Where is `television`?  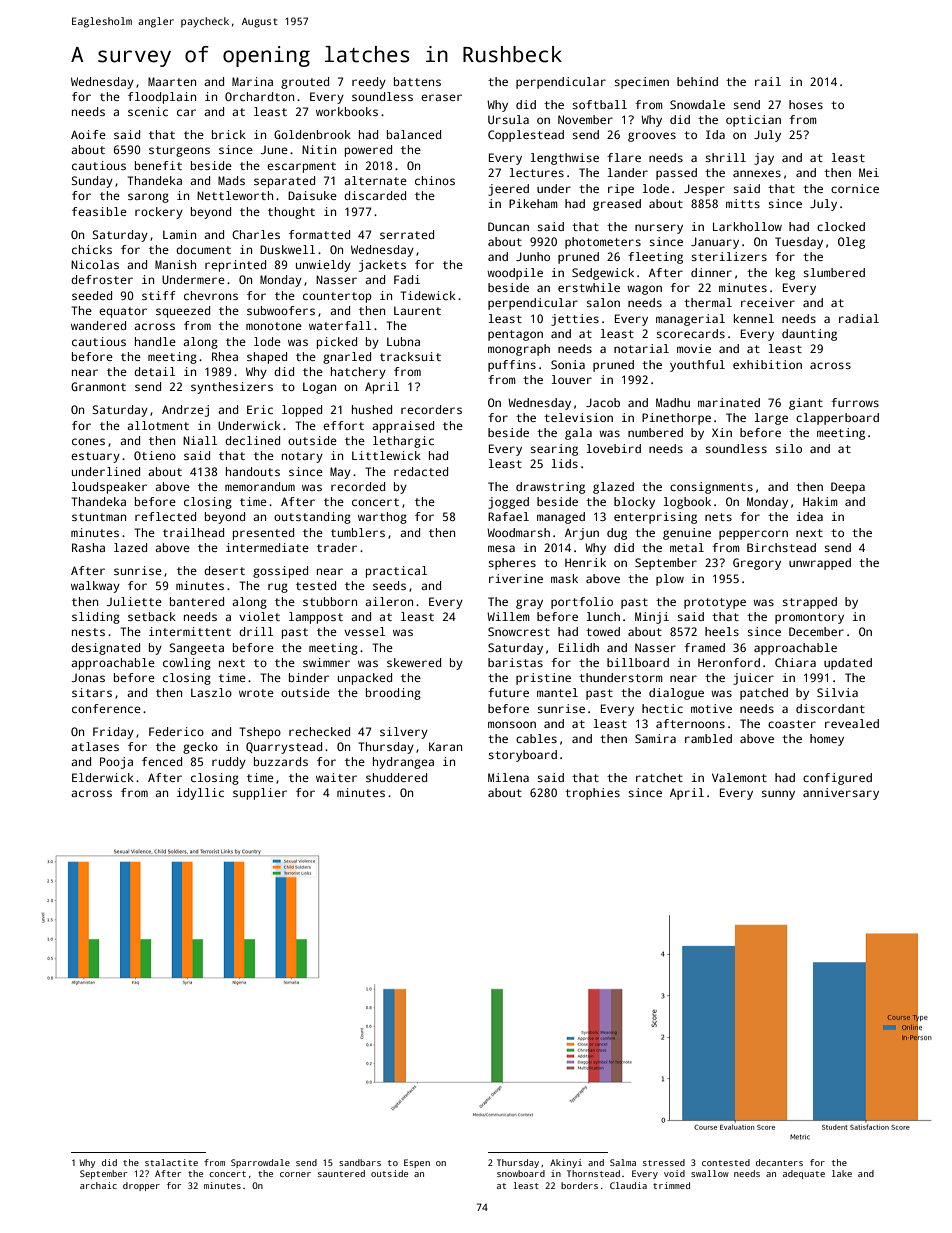 television is located at coordinates (578, 417).
